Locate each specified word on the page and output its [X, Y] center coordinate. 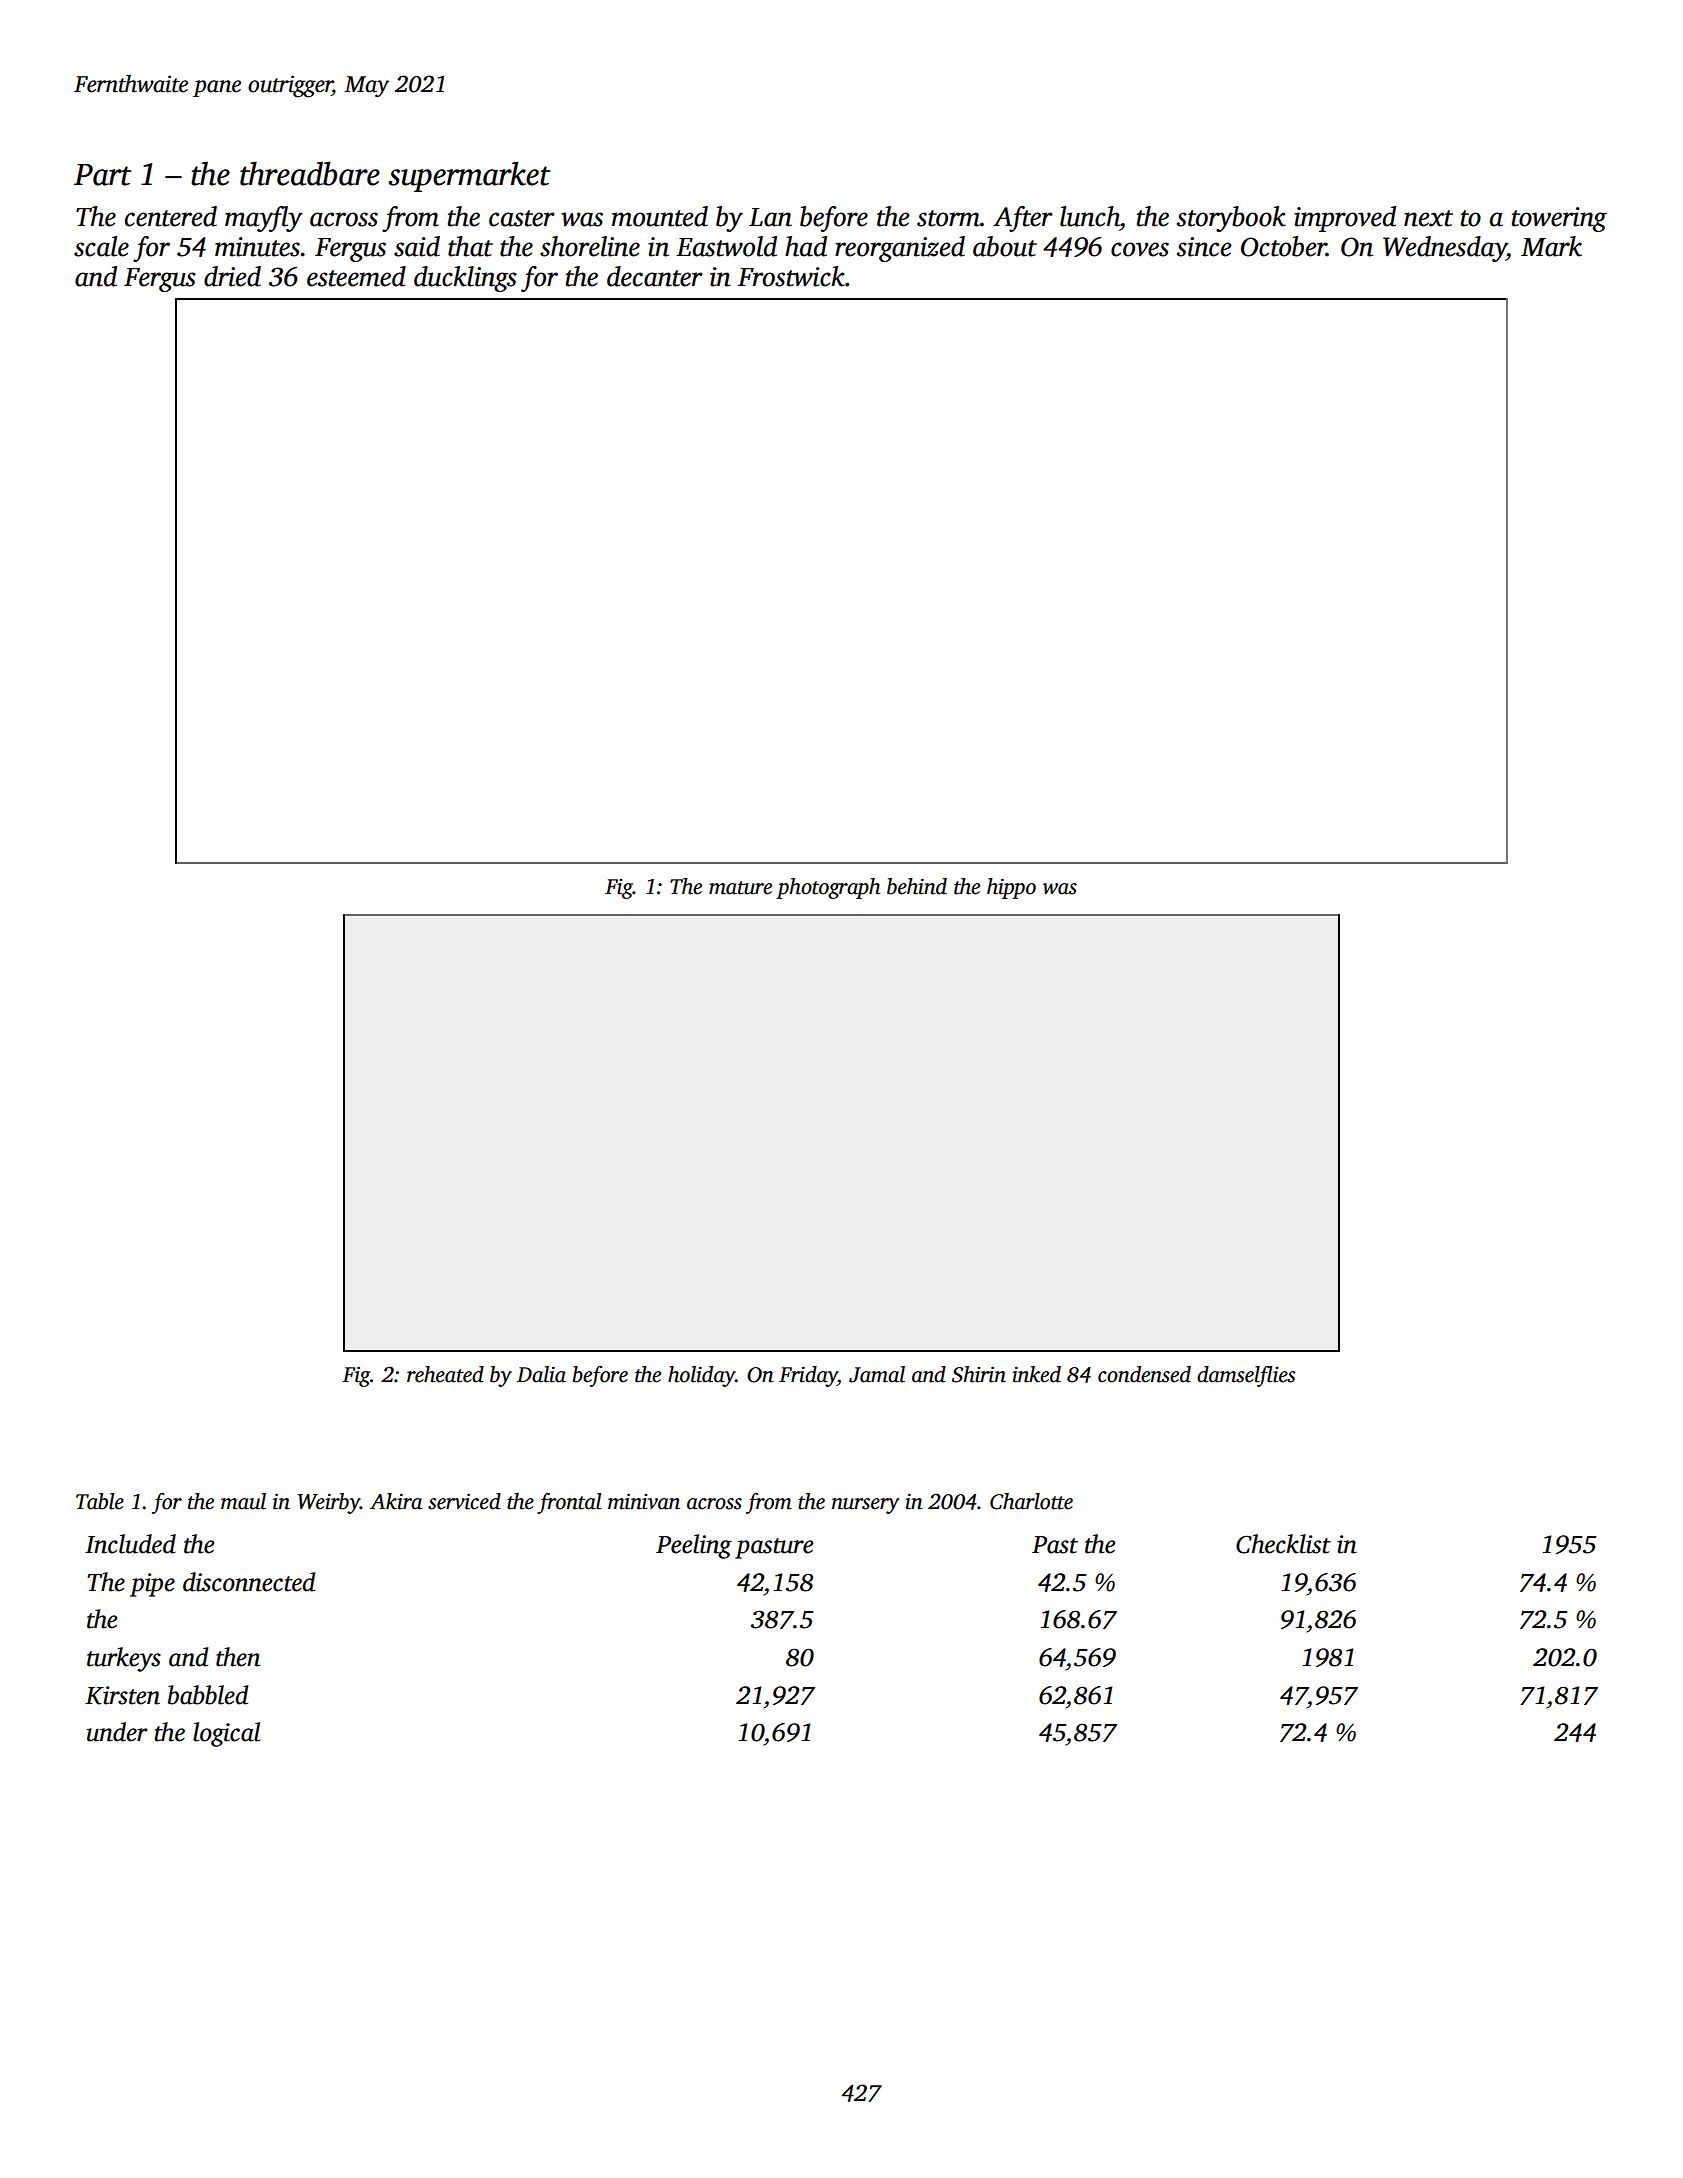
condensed [1144, 1374]
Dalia [541, 1374]
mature [740, 888]
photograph [828, 888]
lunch [1090, 216]
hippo [1011, 888]
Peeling [694, 1546]
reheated [445, 1374]
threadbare [310, 173]
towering [1559, 219]
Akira [396, 1501]
